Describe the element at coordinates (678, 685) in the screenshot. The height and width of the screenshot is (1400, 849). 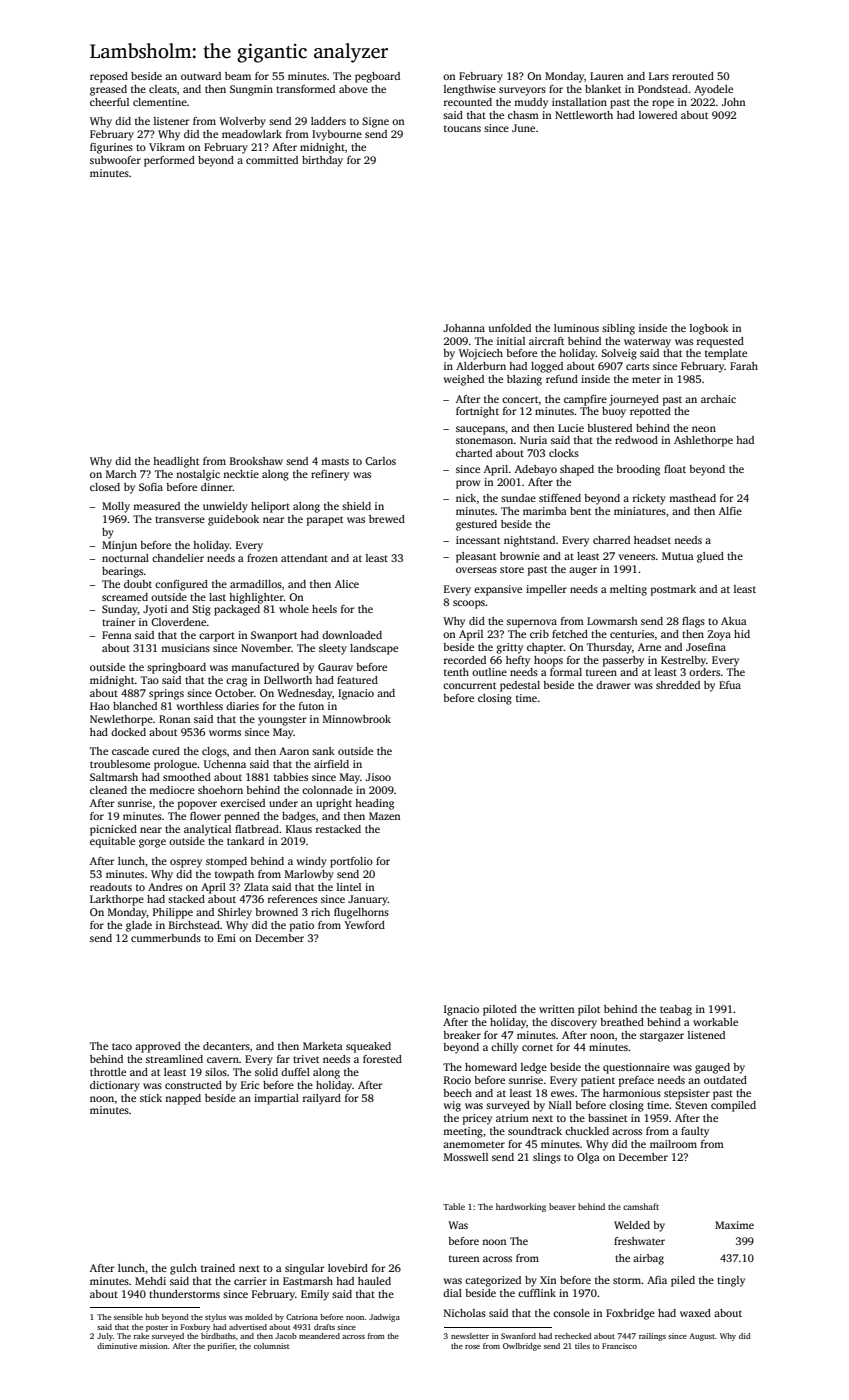
I see `shredded` at that location.
